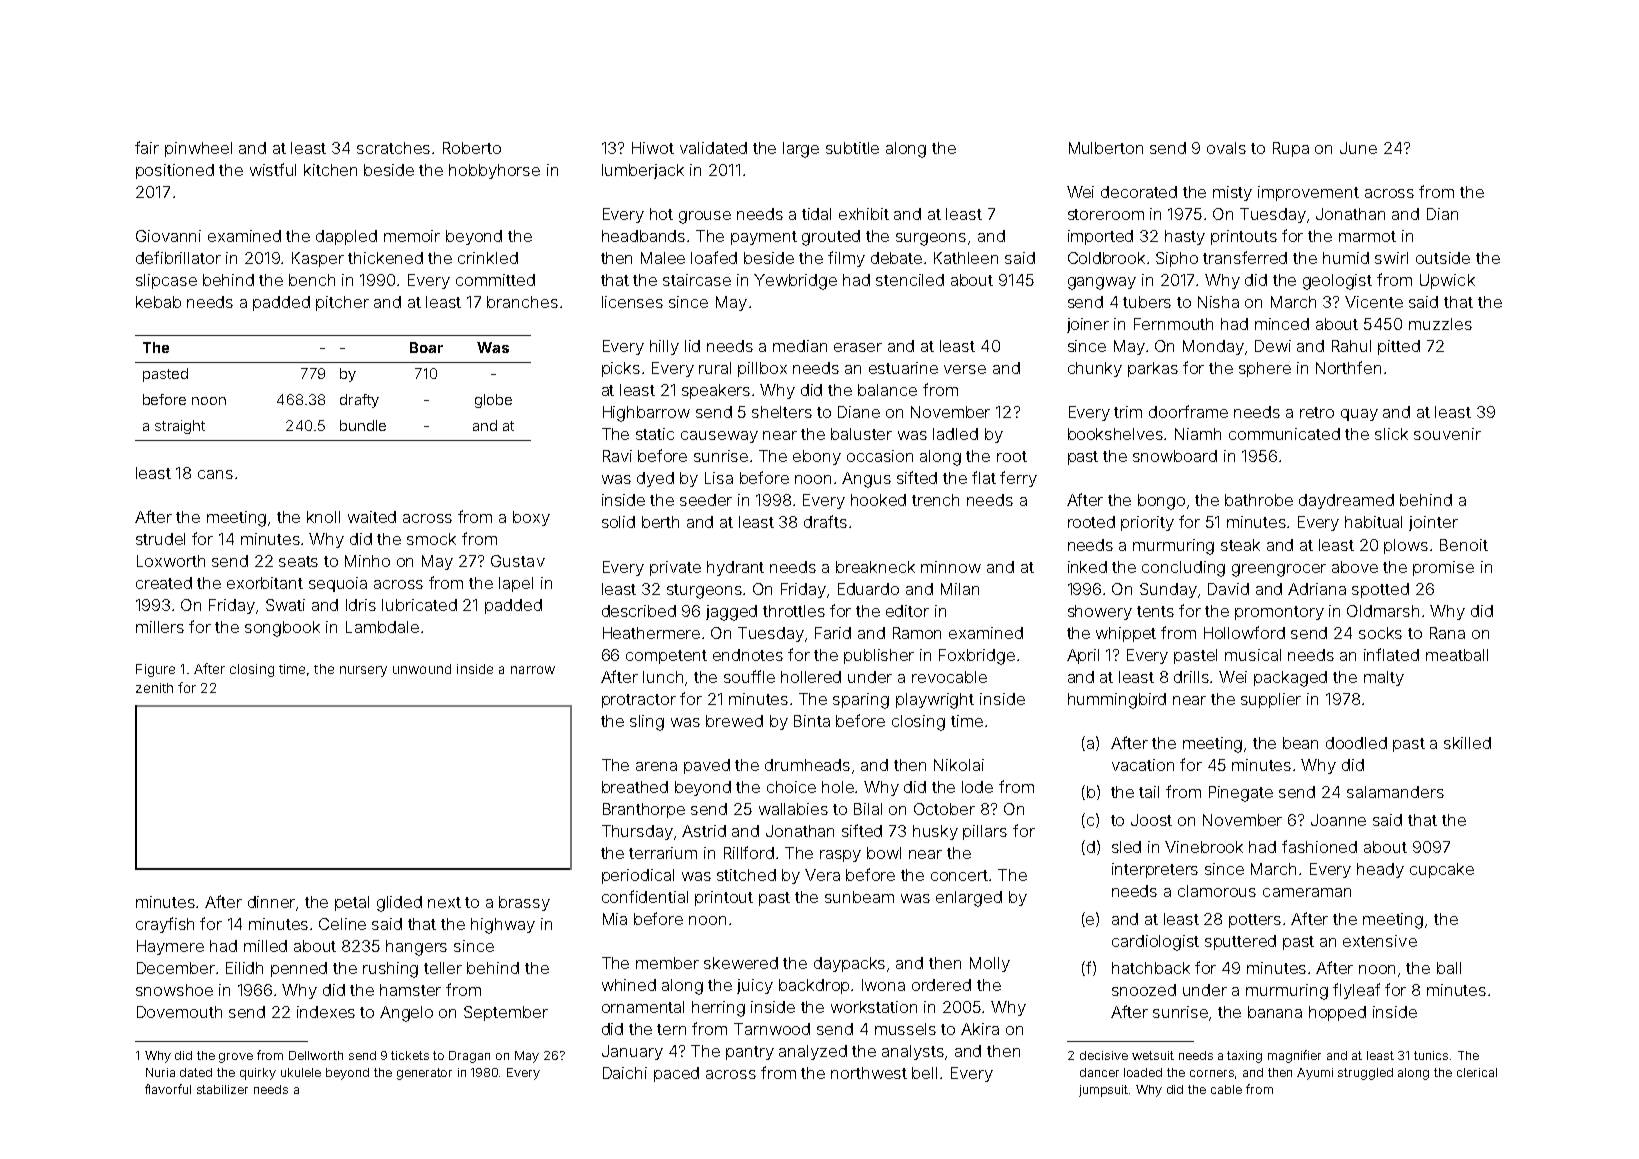 The height and width of the screenshot is (1159, 1639). What do you see at coordinates (272, 903) in the screenshot?
I see `dinner` at bounding box center [272, 903].
